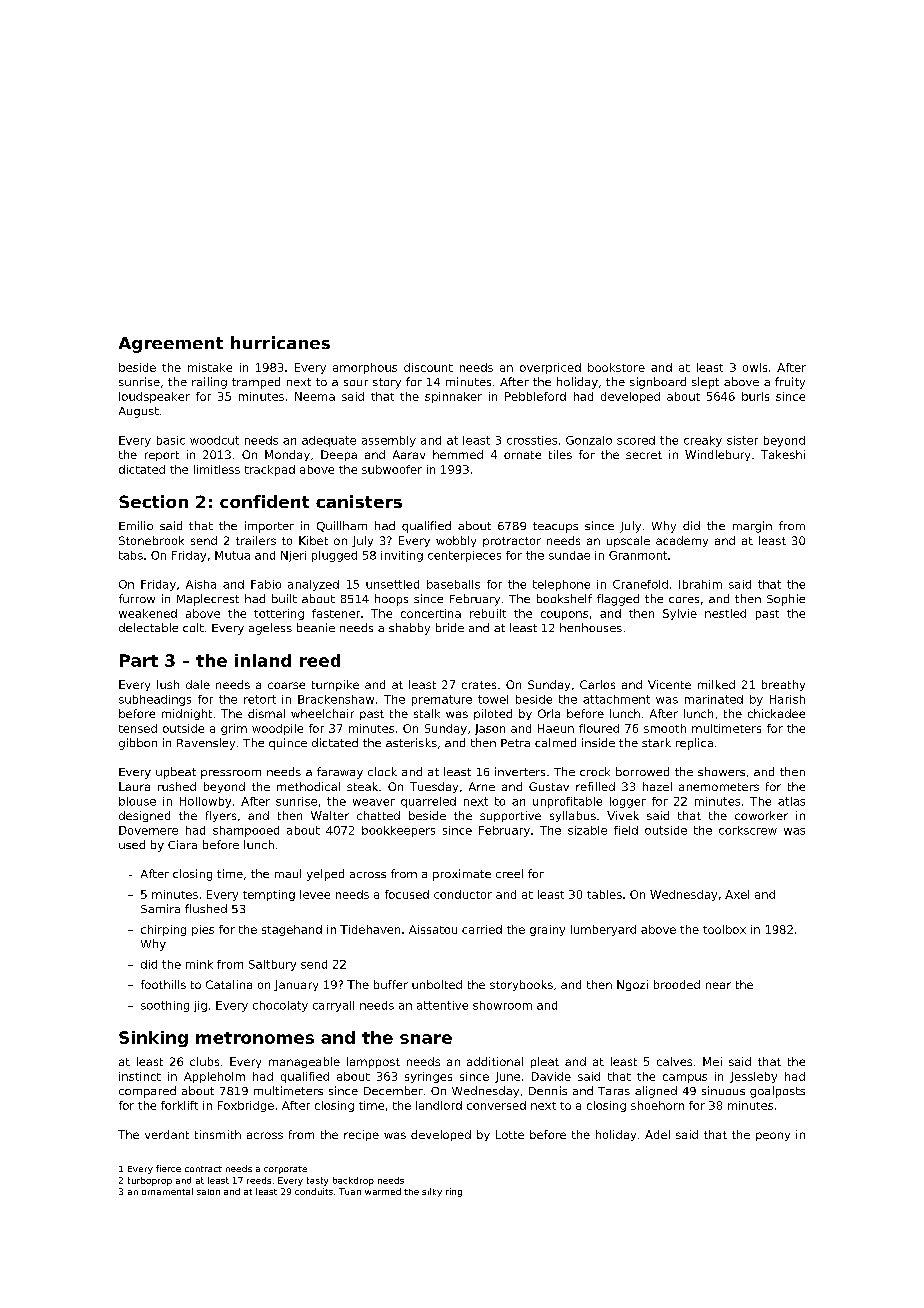 This document has height=1308, width=924. What do you see at coordinates (791, 801) in the document?
I see `atlas` at bounding box center [791, 801].
